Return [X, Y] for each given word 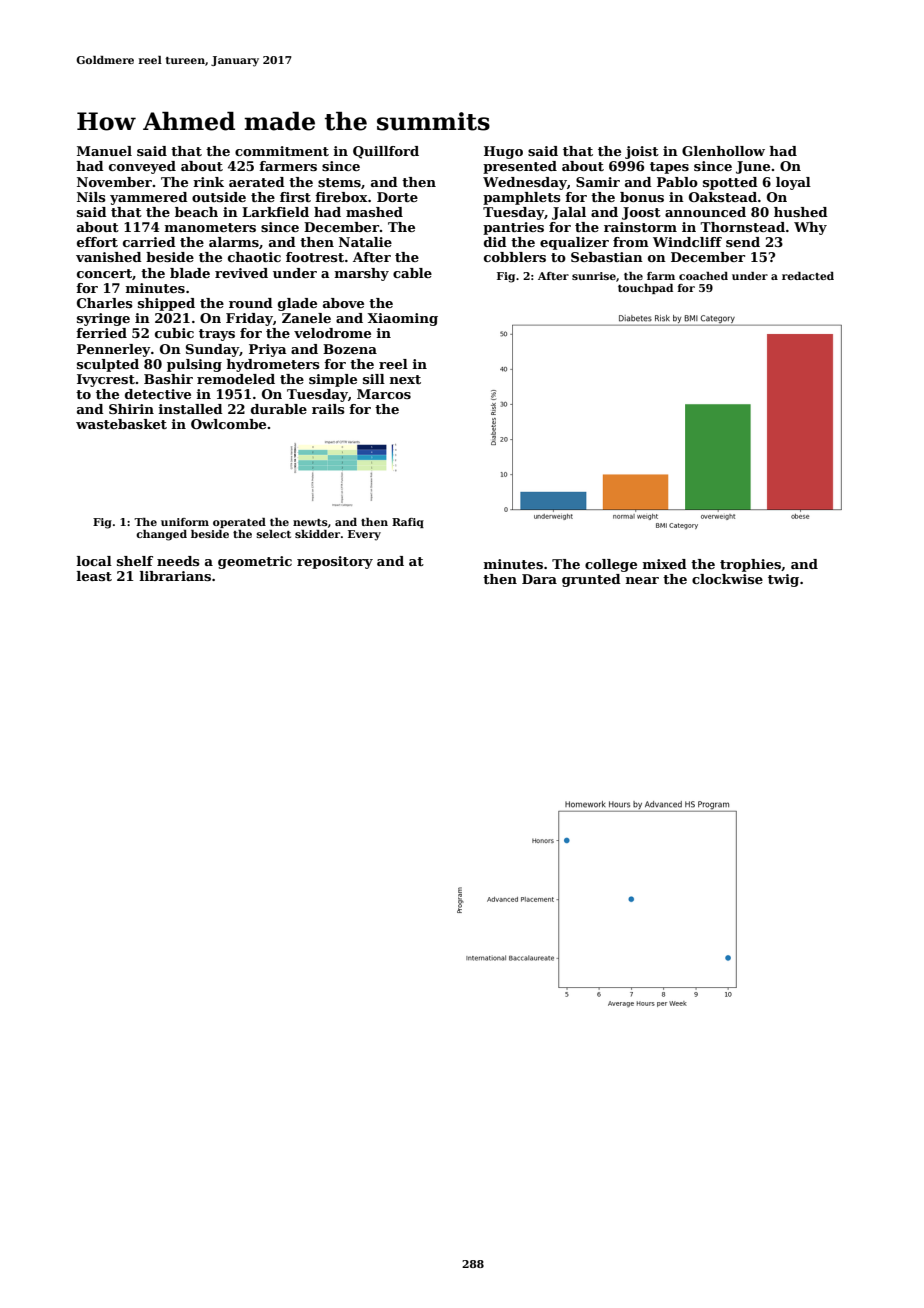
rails [328, 409]
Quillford [386, 152]
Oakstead [723, 197]
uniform [185, 522]
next [405, 379]
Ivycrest [106, 380]
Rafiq [408, 523]
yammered [149, 198]
